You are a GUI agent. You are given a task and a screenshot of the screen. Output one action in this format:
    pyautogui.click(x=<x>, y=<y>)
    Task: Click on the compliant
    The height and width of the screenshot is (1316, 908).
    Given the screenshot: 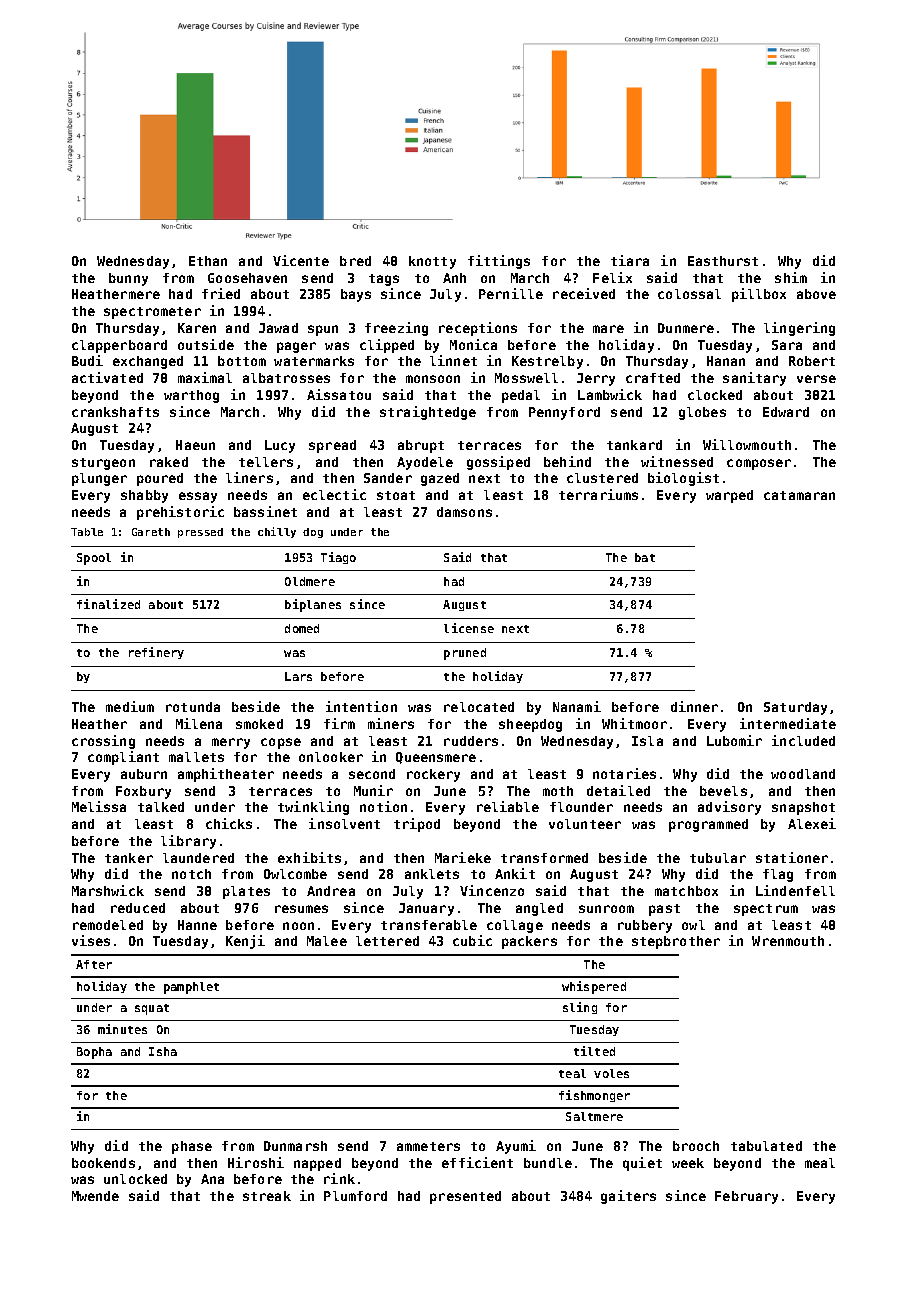 What is the action you would take?
    pyautogui.click(x=123, y=758)
